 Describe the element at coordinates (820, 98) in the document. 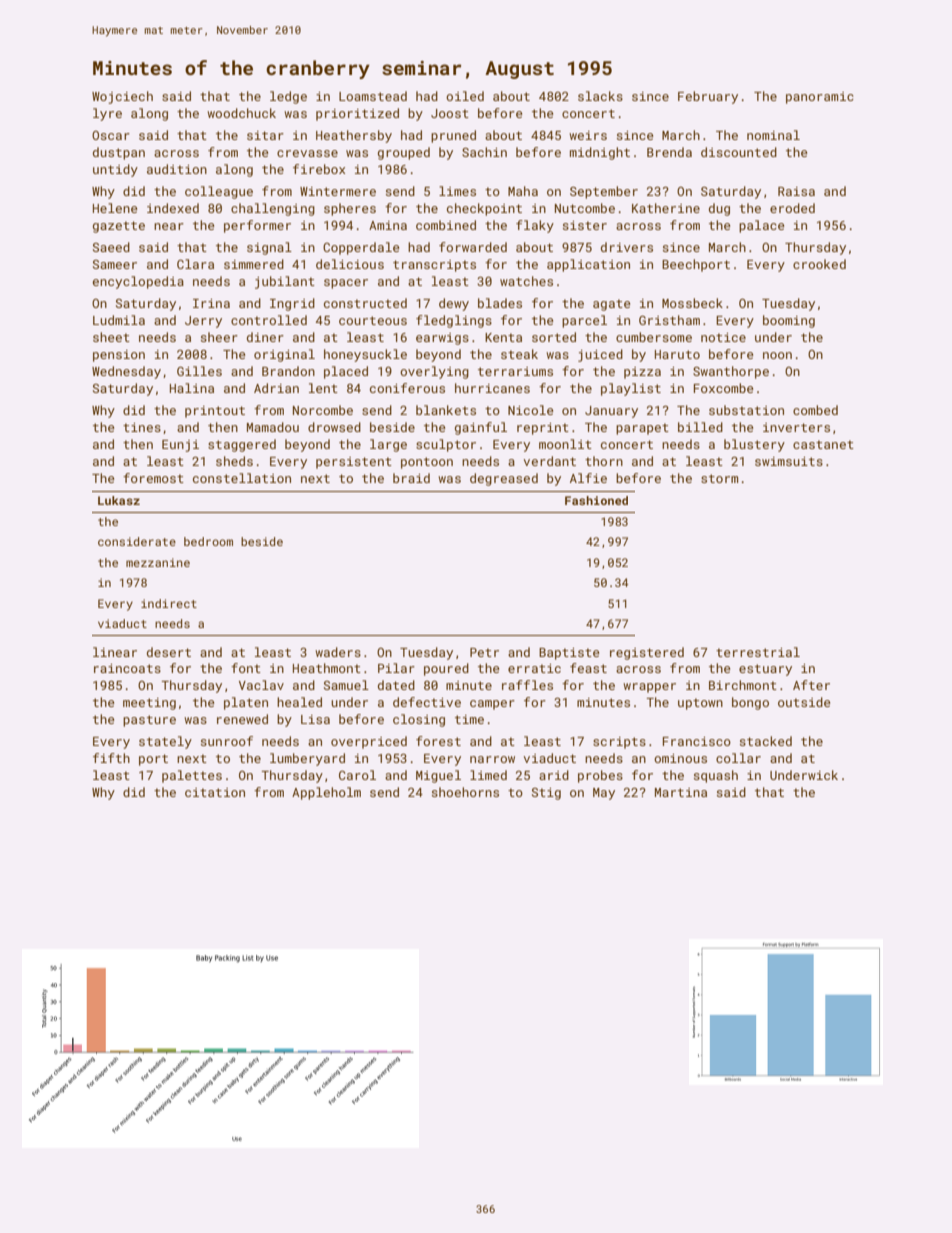

I see `panoramic` at that location.
